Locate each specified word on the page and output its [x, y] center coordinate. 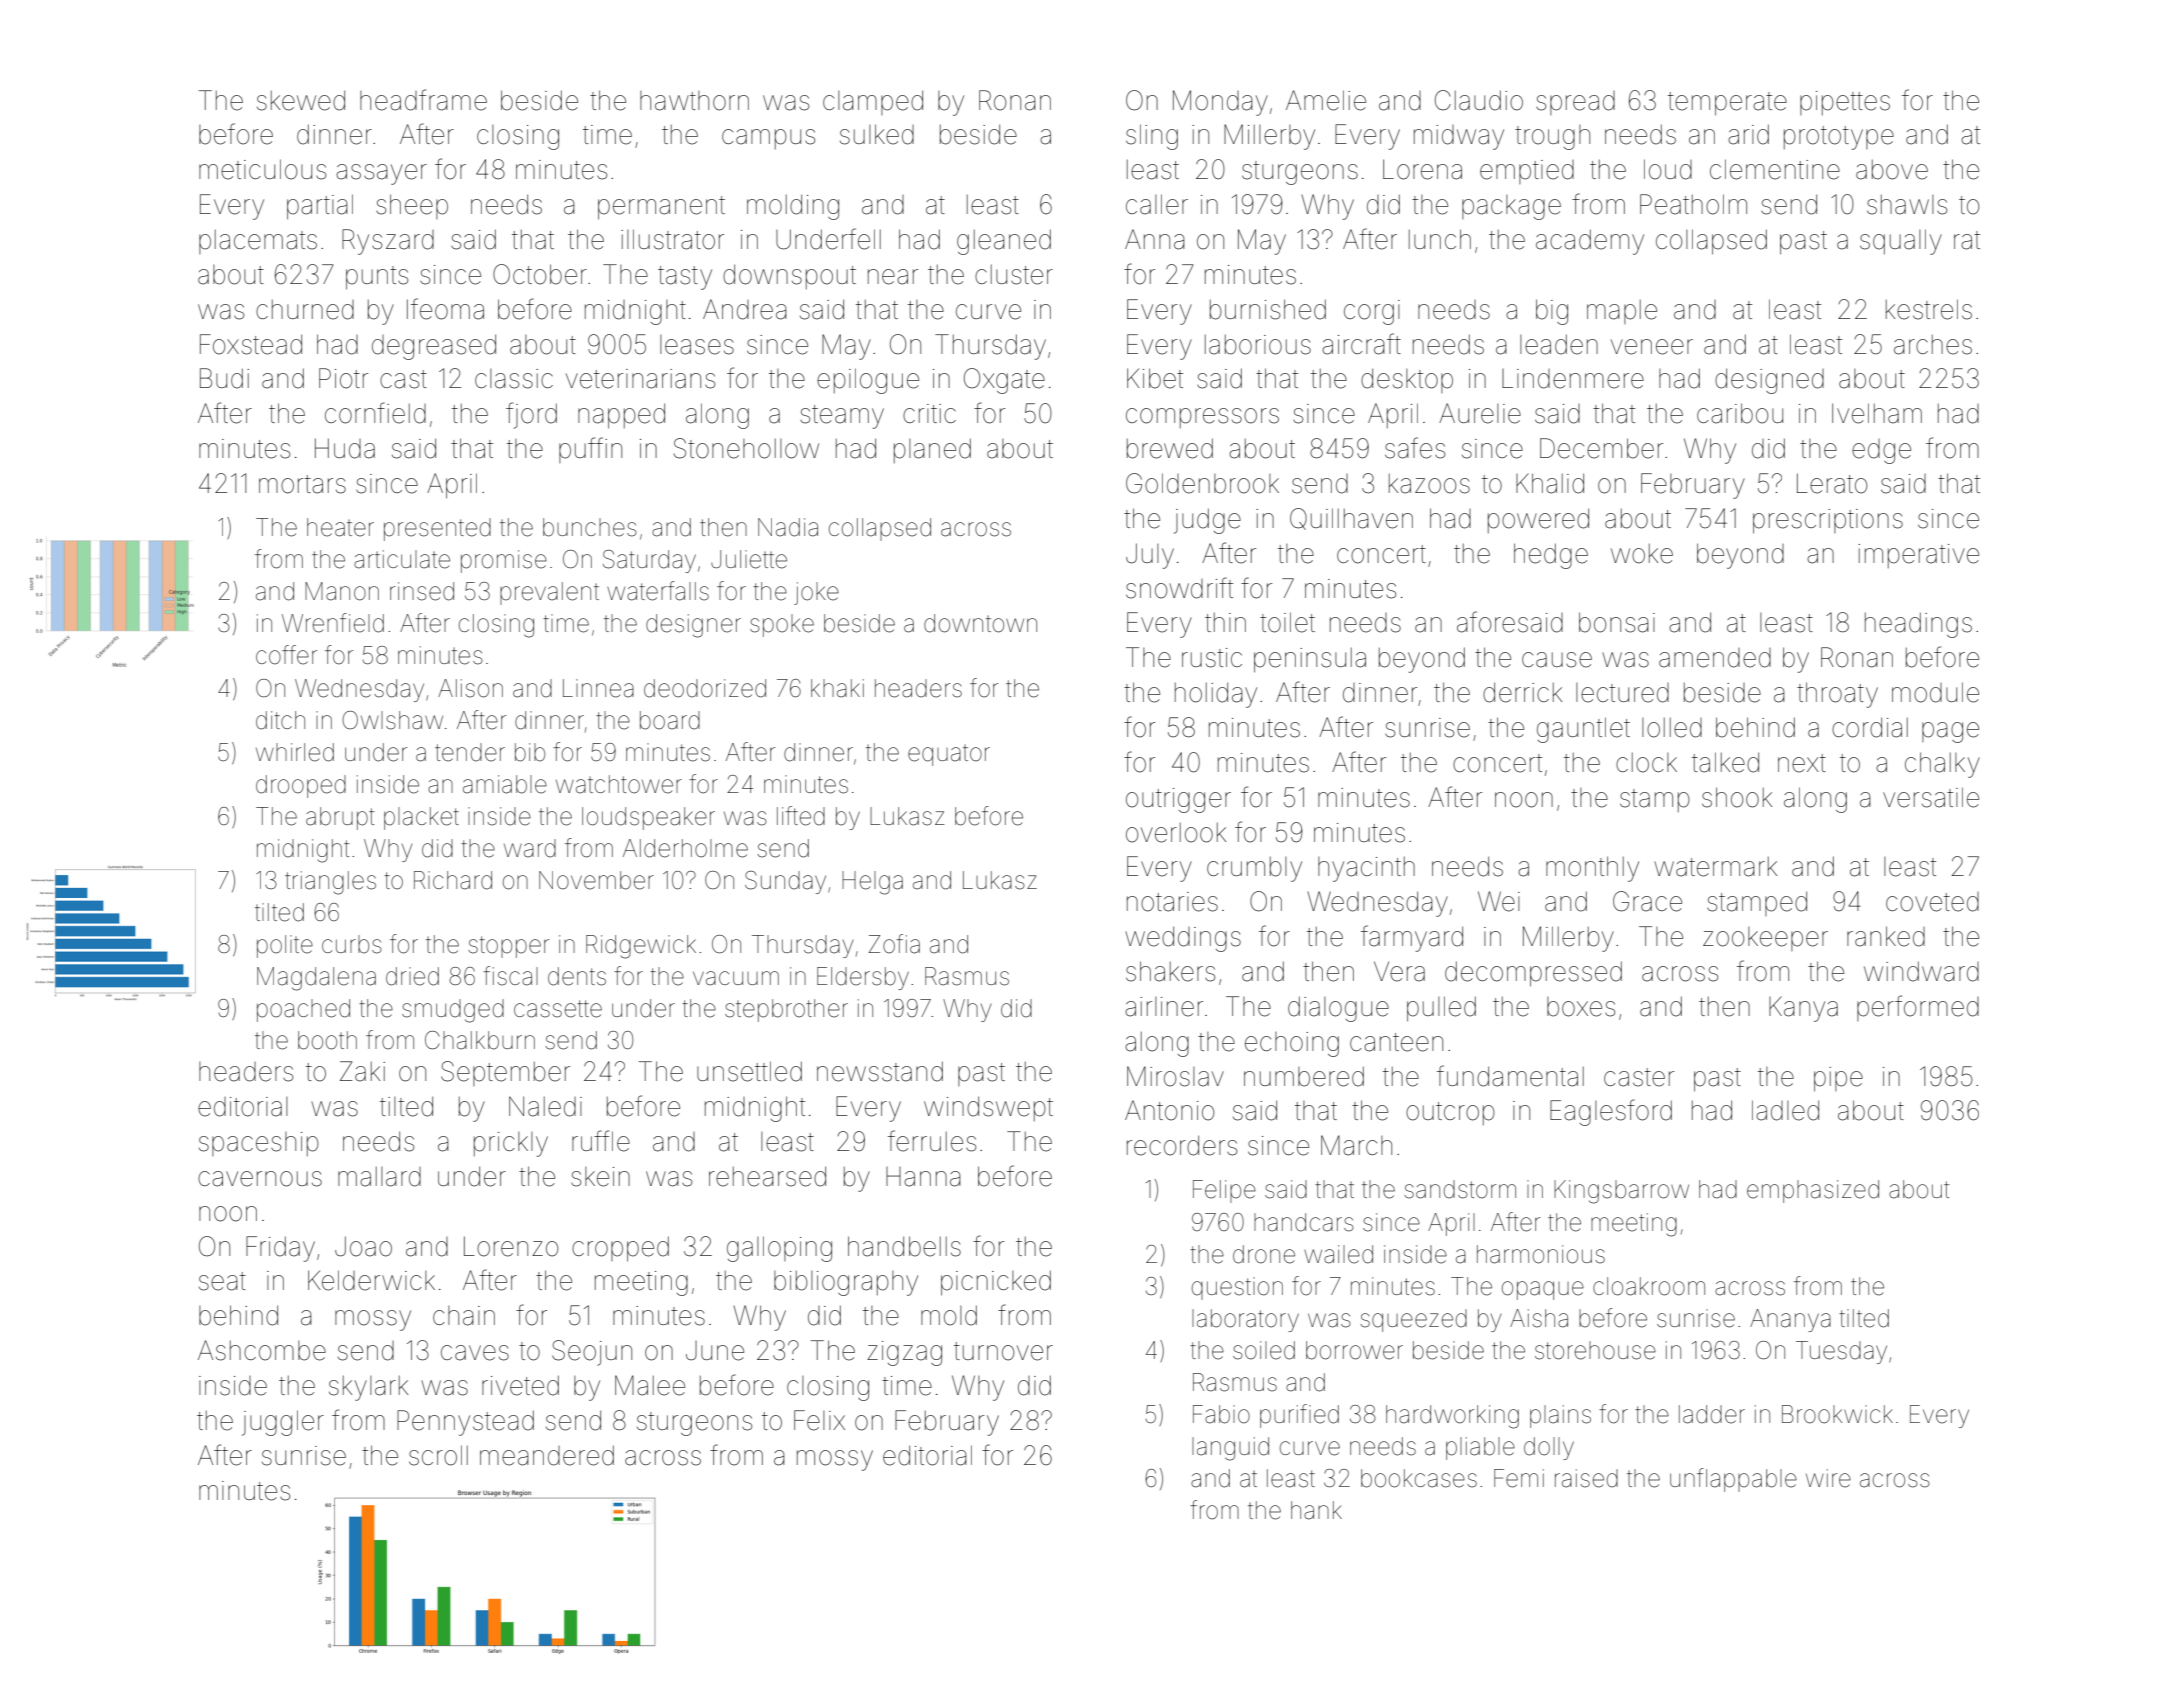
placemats [258, 242]
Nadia [788, 527]
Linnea [598, 688]
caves [475, 1353]
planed [932, 450]
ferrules [932, 1141]
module [1935, 692]
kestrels [1929, 309]
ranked [1886, 936]
